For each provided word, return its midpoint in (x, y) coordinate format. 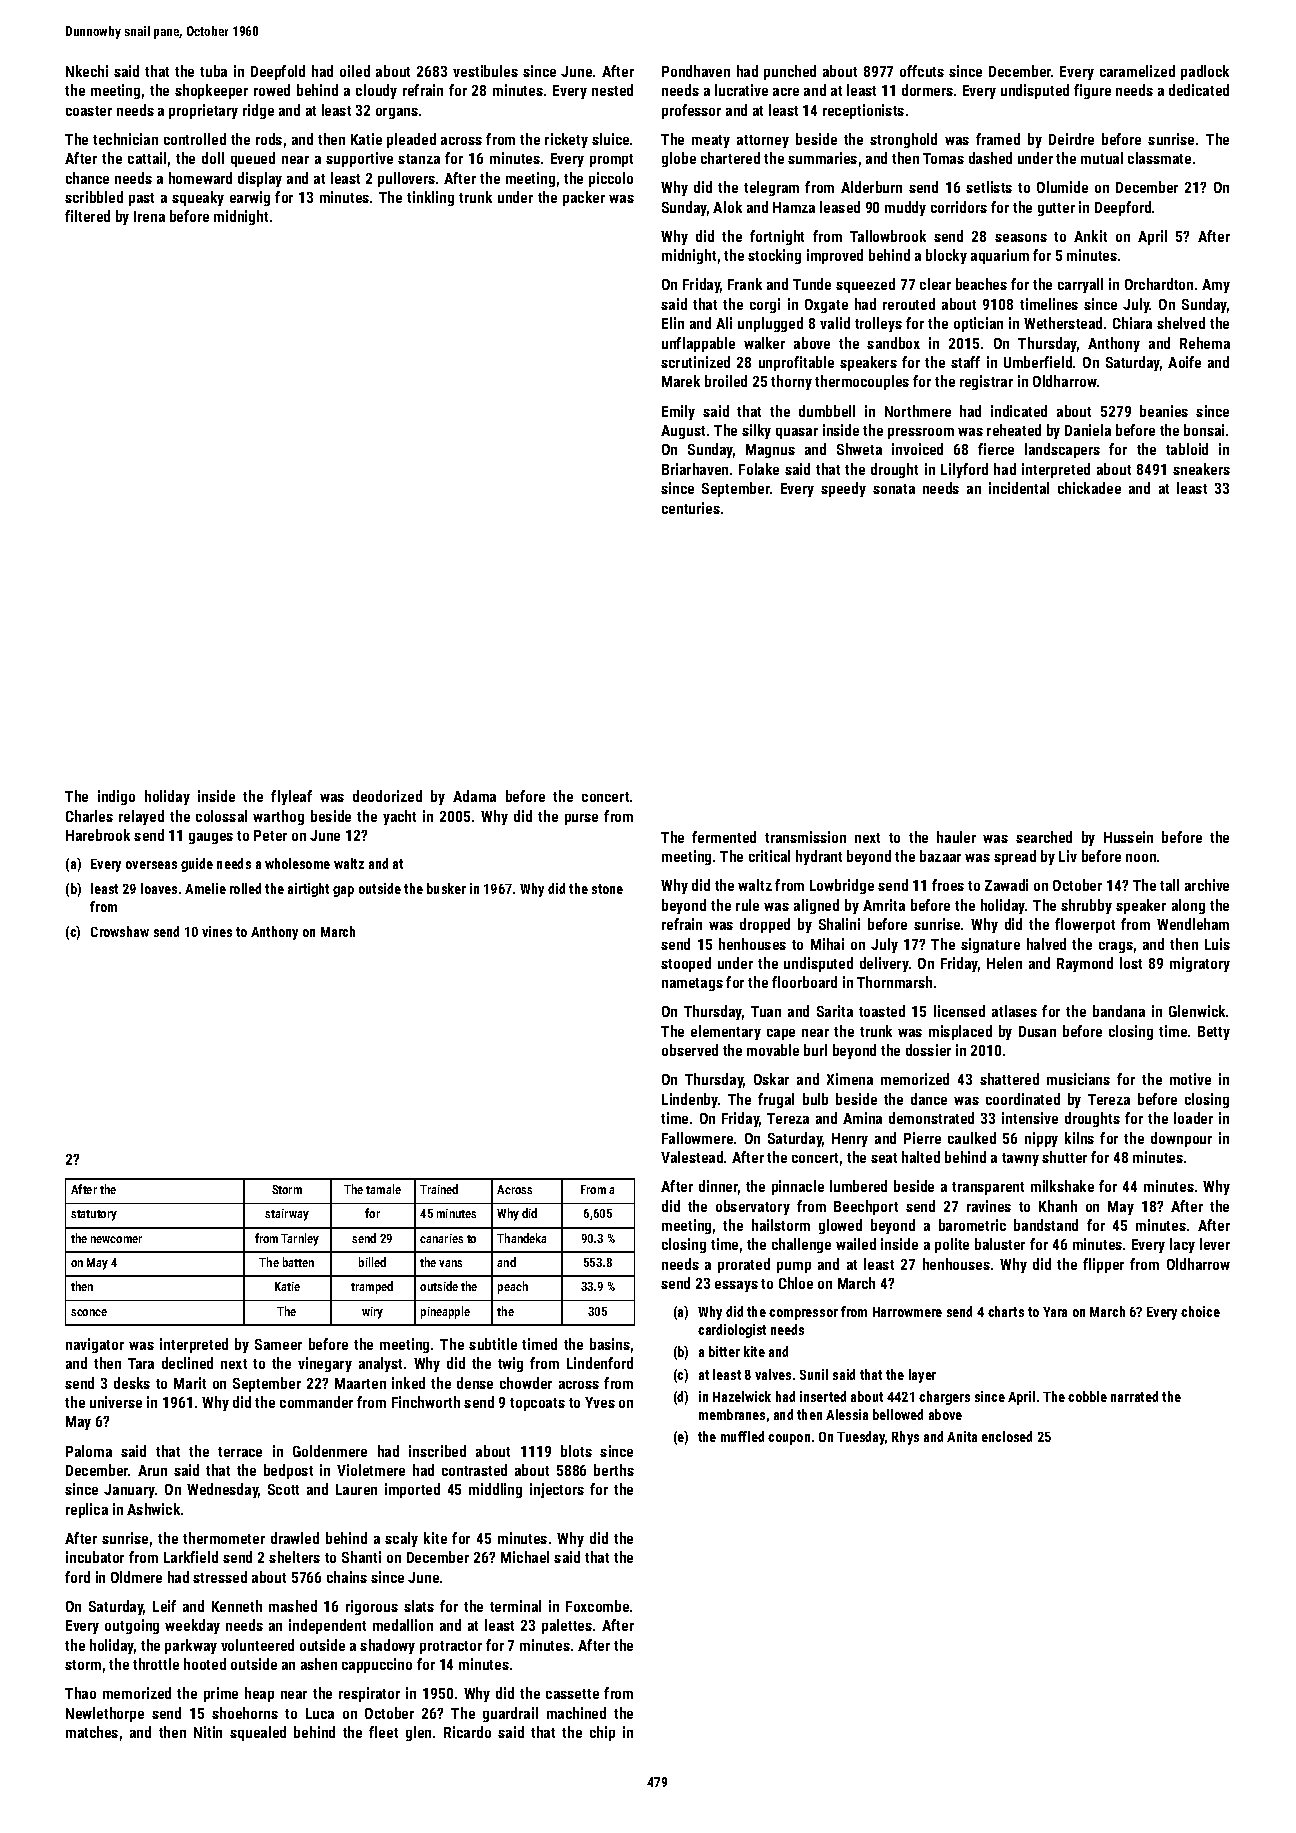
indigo (116, 797)
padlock (1205, 72)
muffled (742, 1436)
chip (602, 1733)
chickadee (1089, 488)
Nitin (208, 1732)
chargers (944, 1398)
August (683, 432)
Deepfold (278, 72)
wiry (372, 1313)
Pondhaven (696, 71)
